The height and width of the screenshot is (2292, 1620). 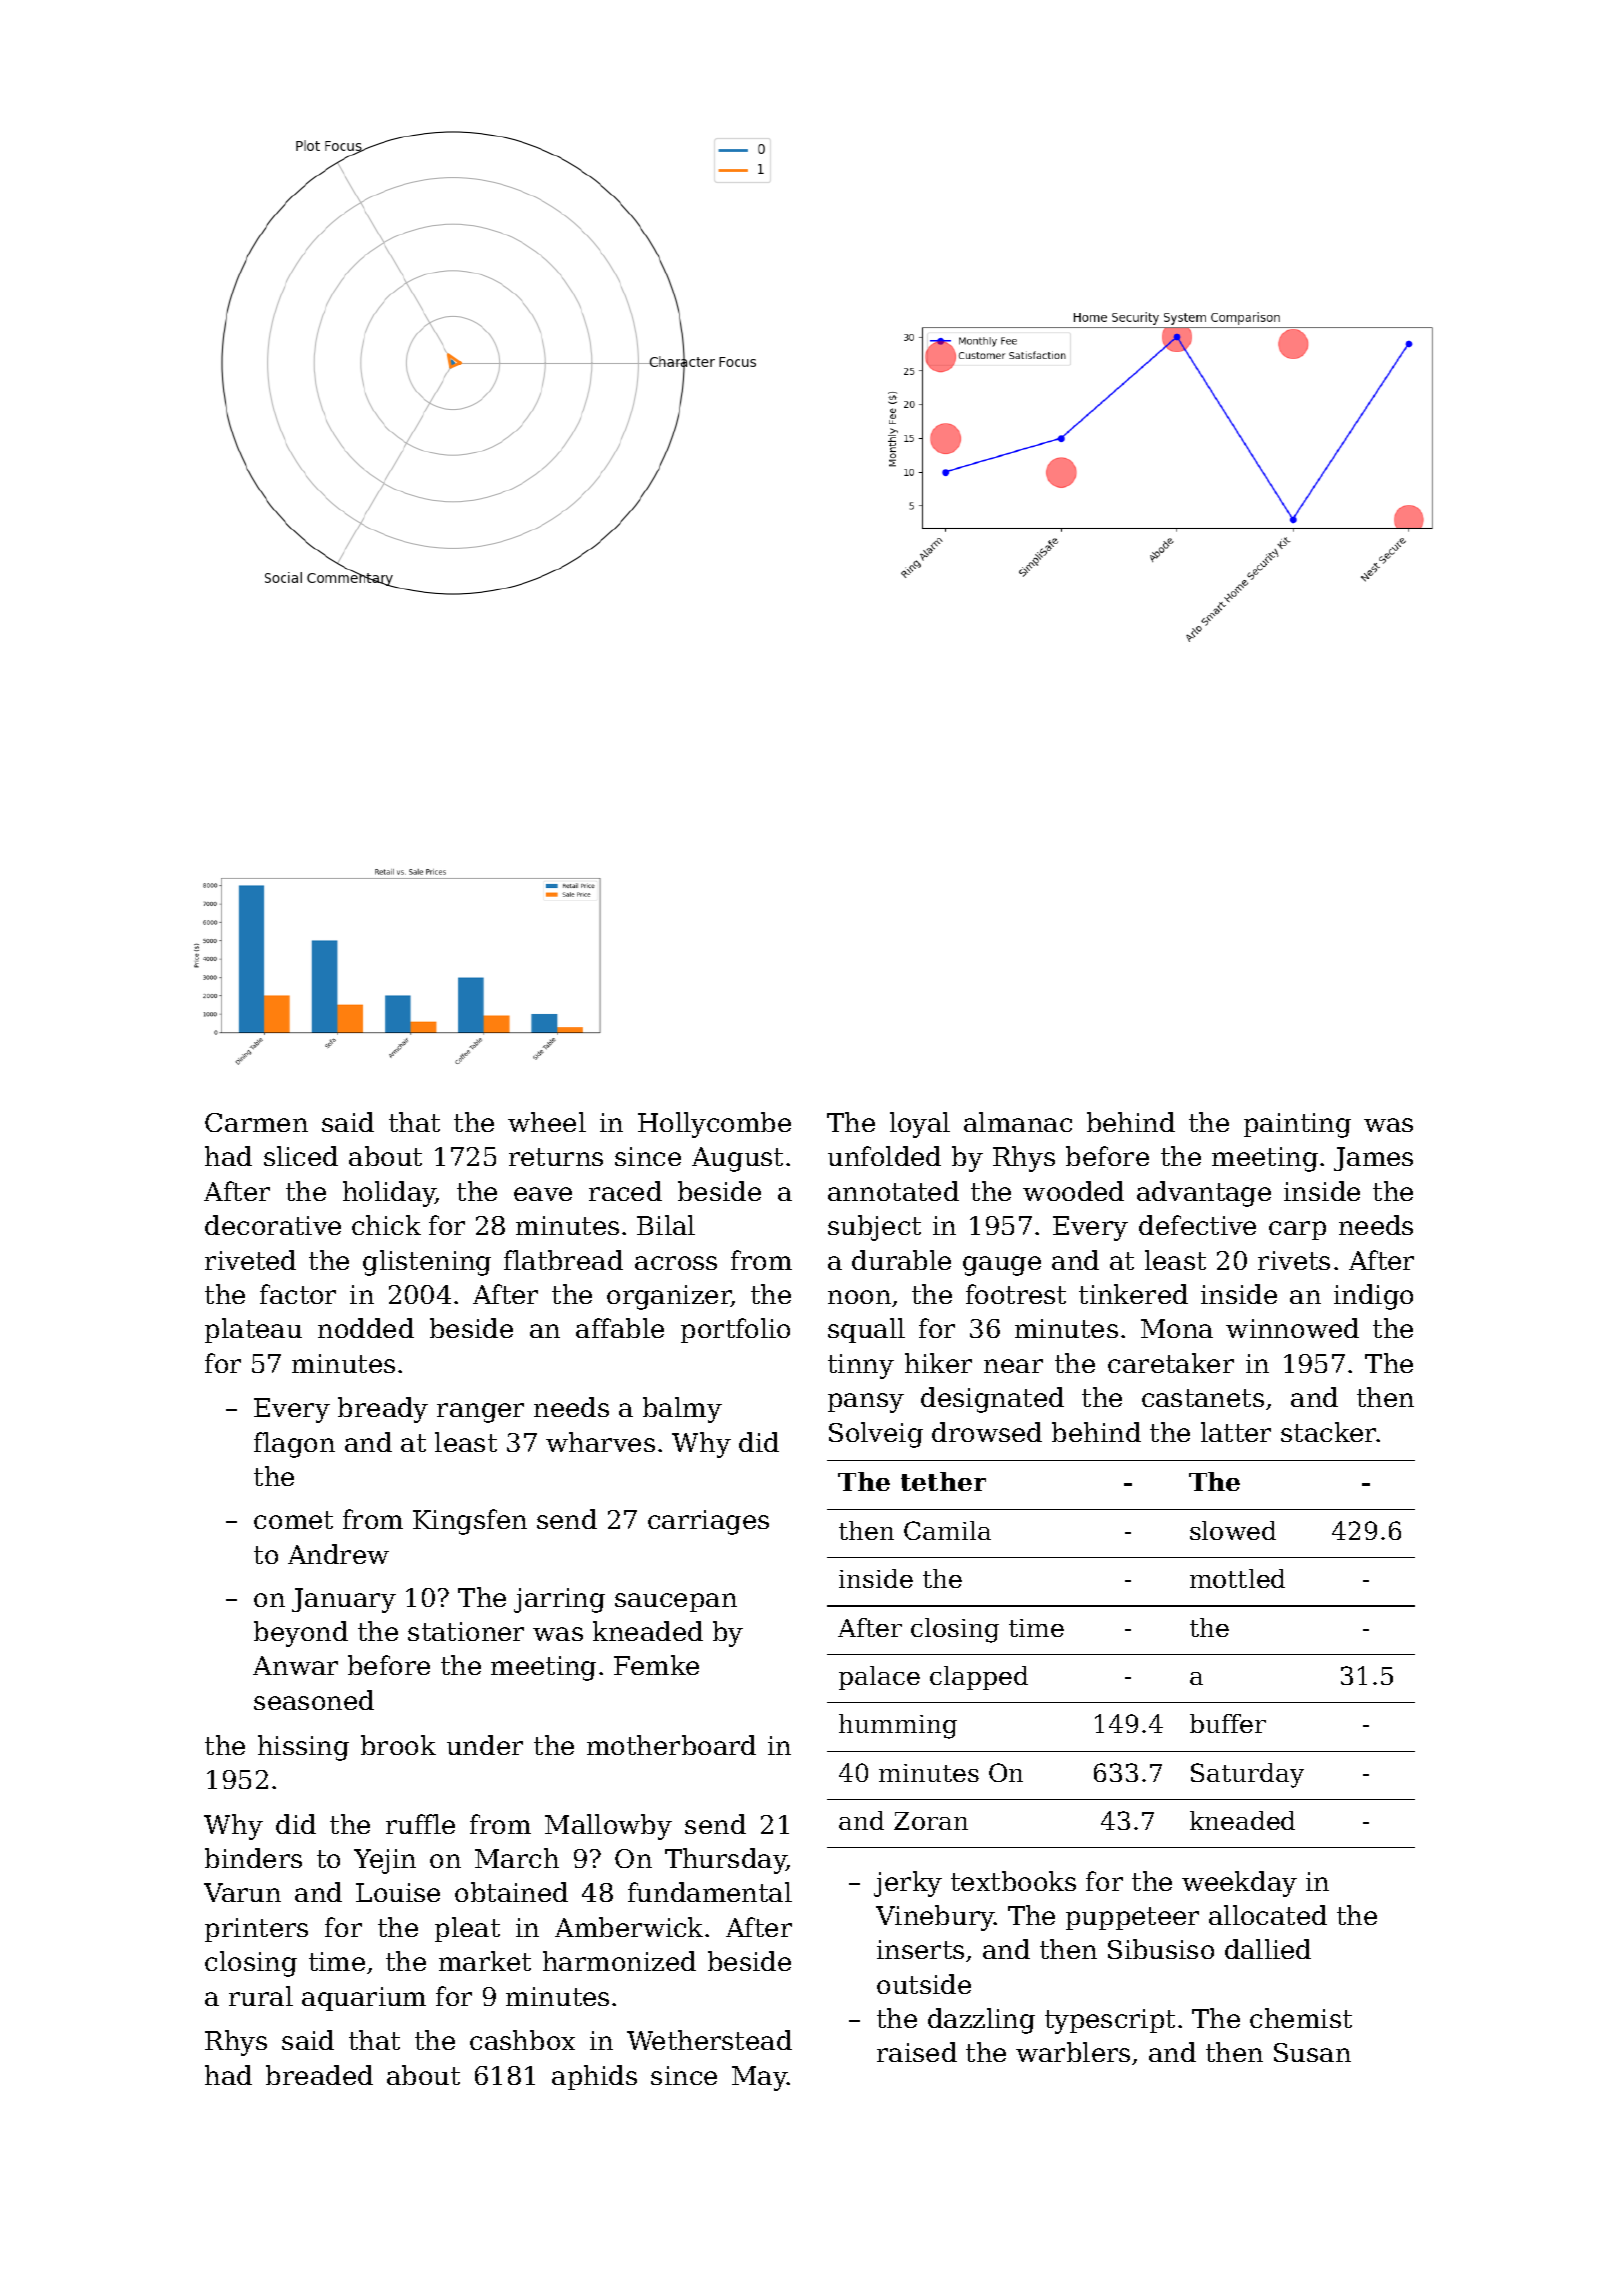 What do you see at coordinates (671, 1745) in the screenshot?
I see `motherboard` at bounding box center [671, 1745].
